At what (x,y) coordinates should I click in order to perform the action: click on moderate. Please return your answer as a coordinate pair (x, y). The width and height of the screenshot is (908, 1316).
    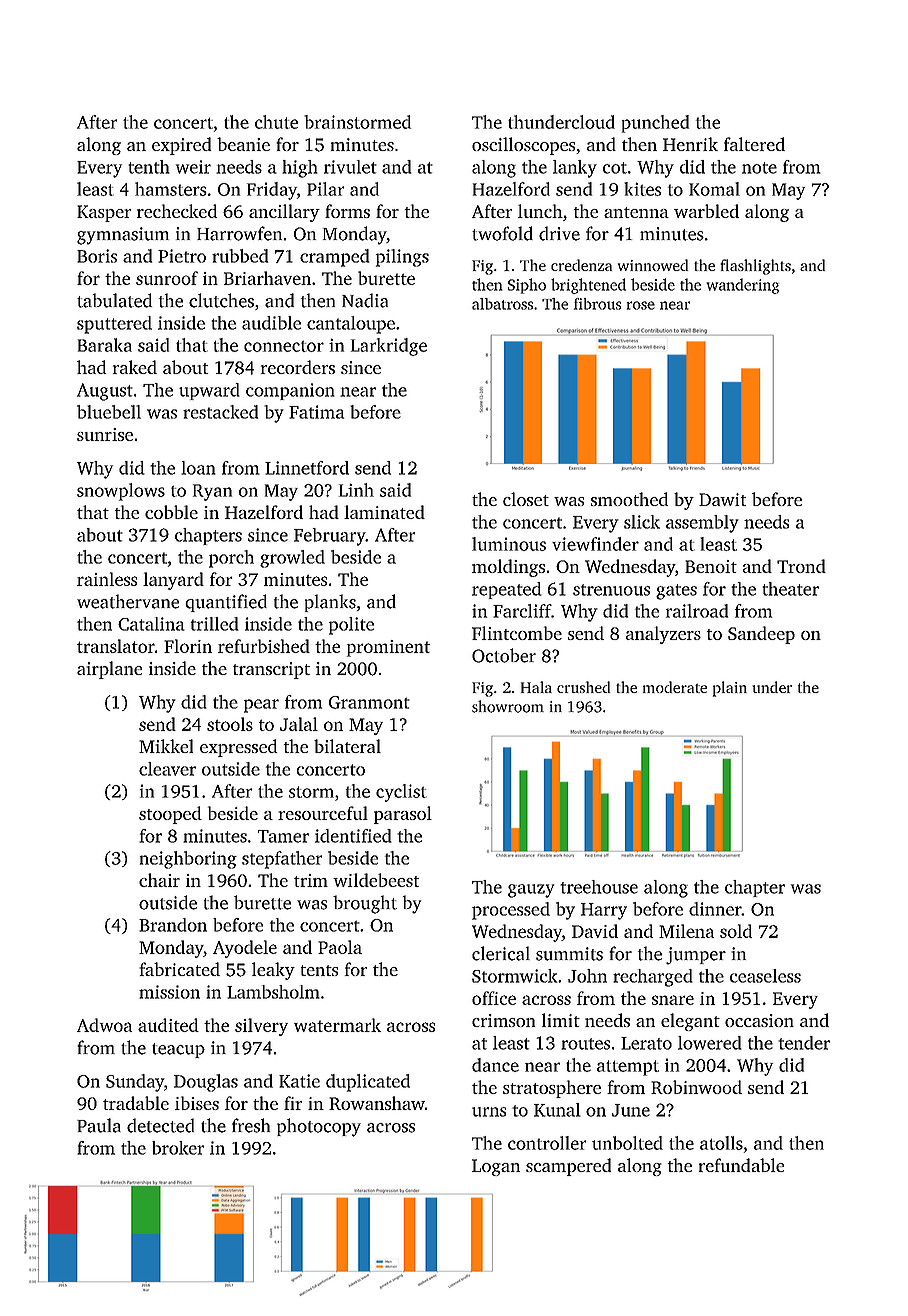
    Looking at the image, I should click on (675, 687).
